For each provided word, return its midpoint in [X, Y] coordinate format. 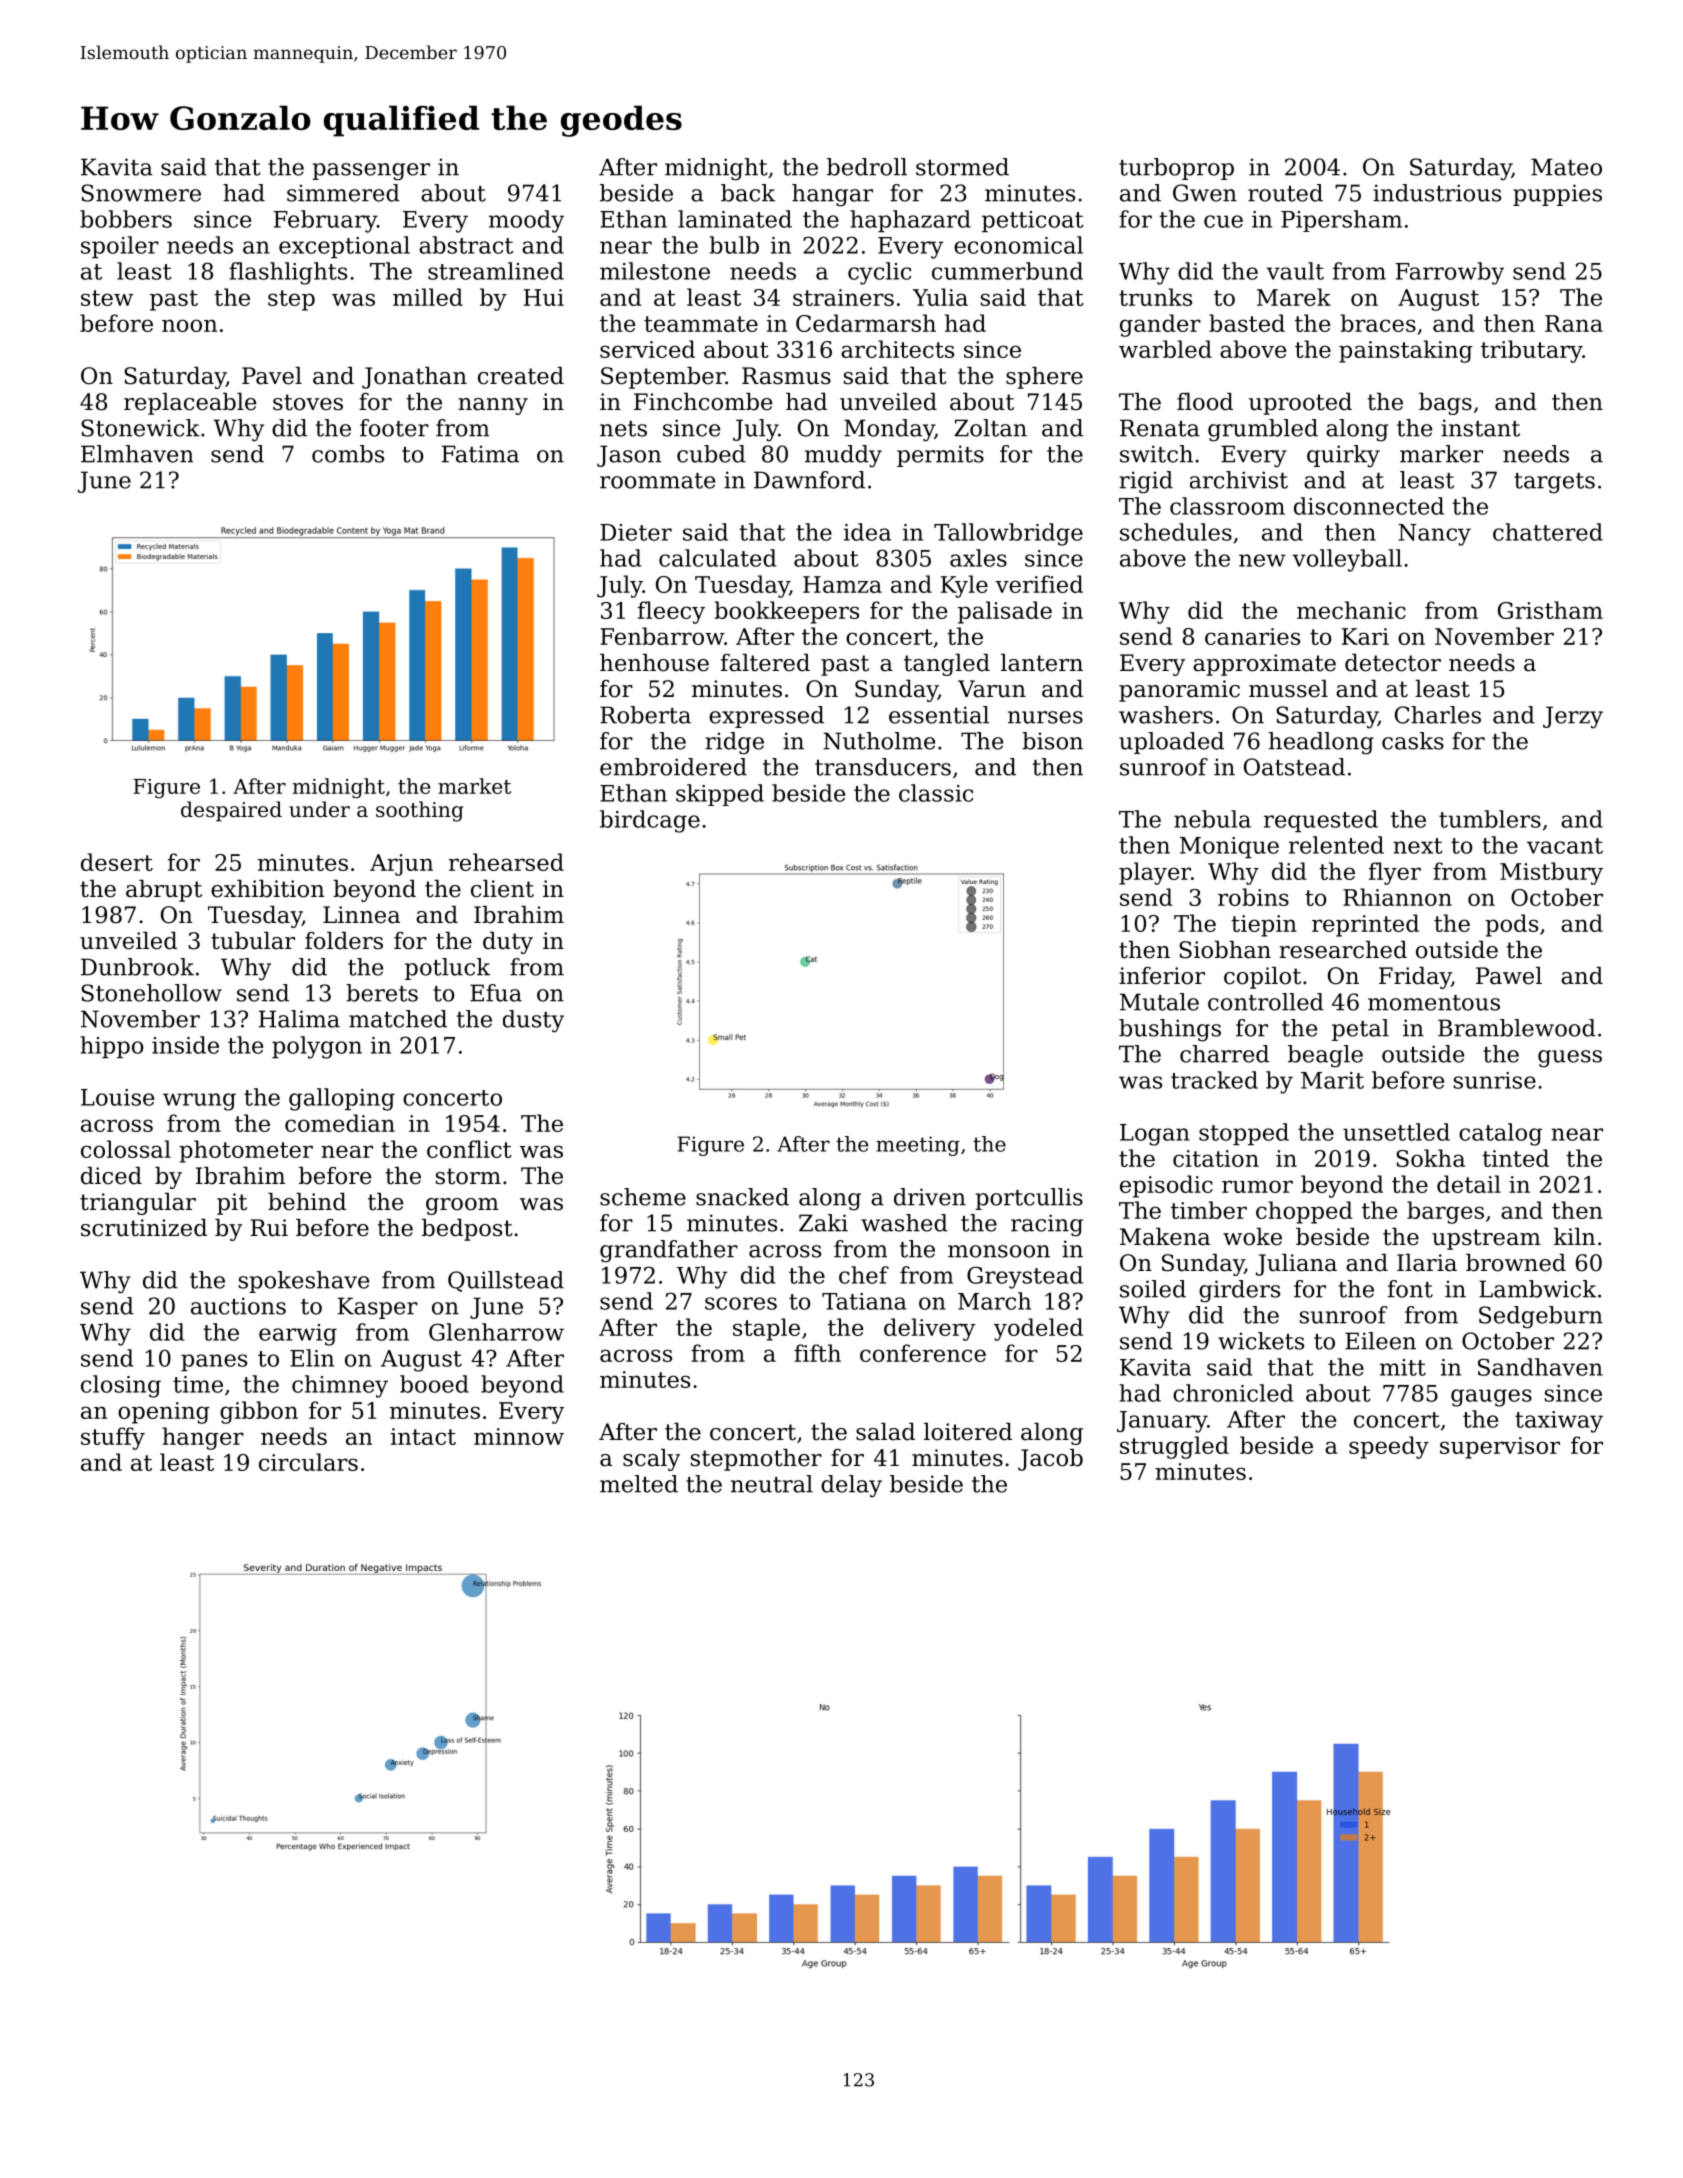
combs [348, 454]
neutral [772, 1484]
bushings [1170, 1030]
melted [639, 1484]
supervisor [1500, 1448]
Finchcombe [703, 402]
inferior [1162, 976]
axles [978, 558]
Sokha [1430, 1158]
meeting [918, 1146]
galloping [342, 1099]
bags [1445, 404]
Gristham [1550, 610]
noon [189, 325]
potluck [447, 969]
